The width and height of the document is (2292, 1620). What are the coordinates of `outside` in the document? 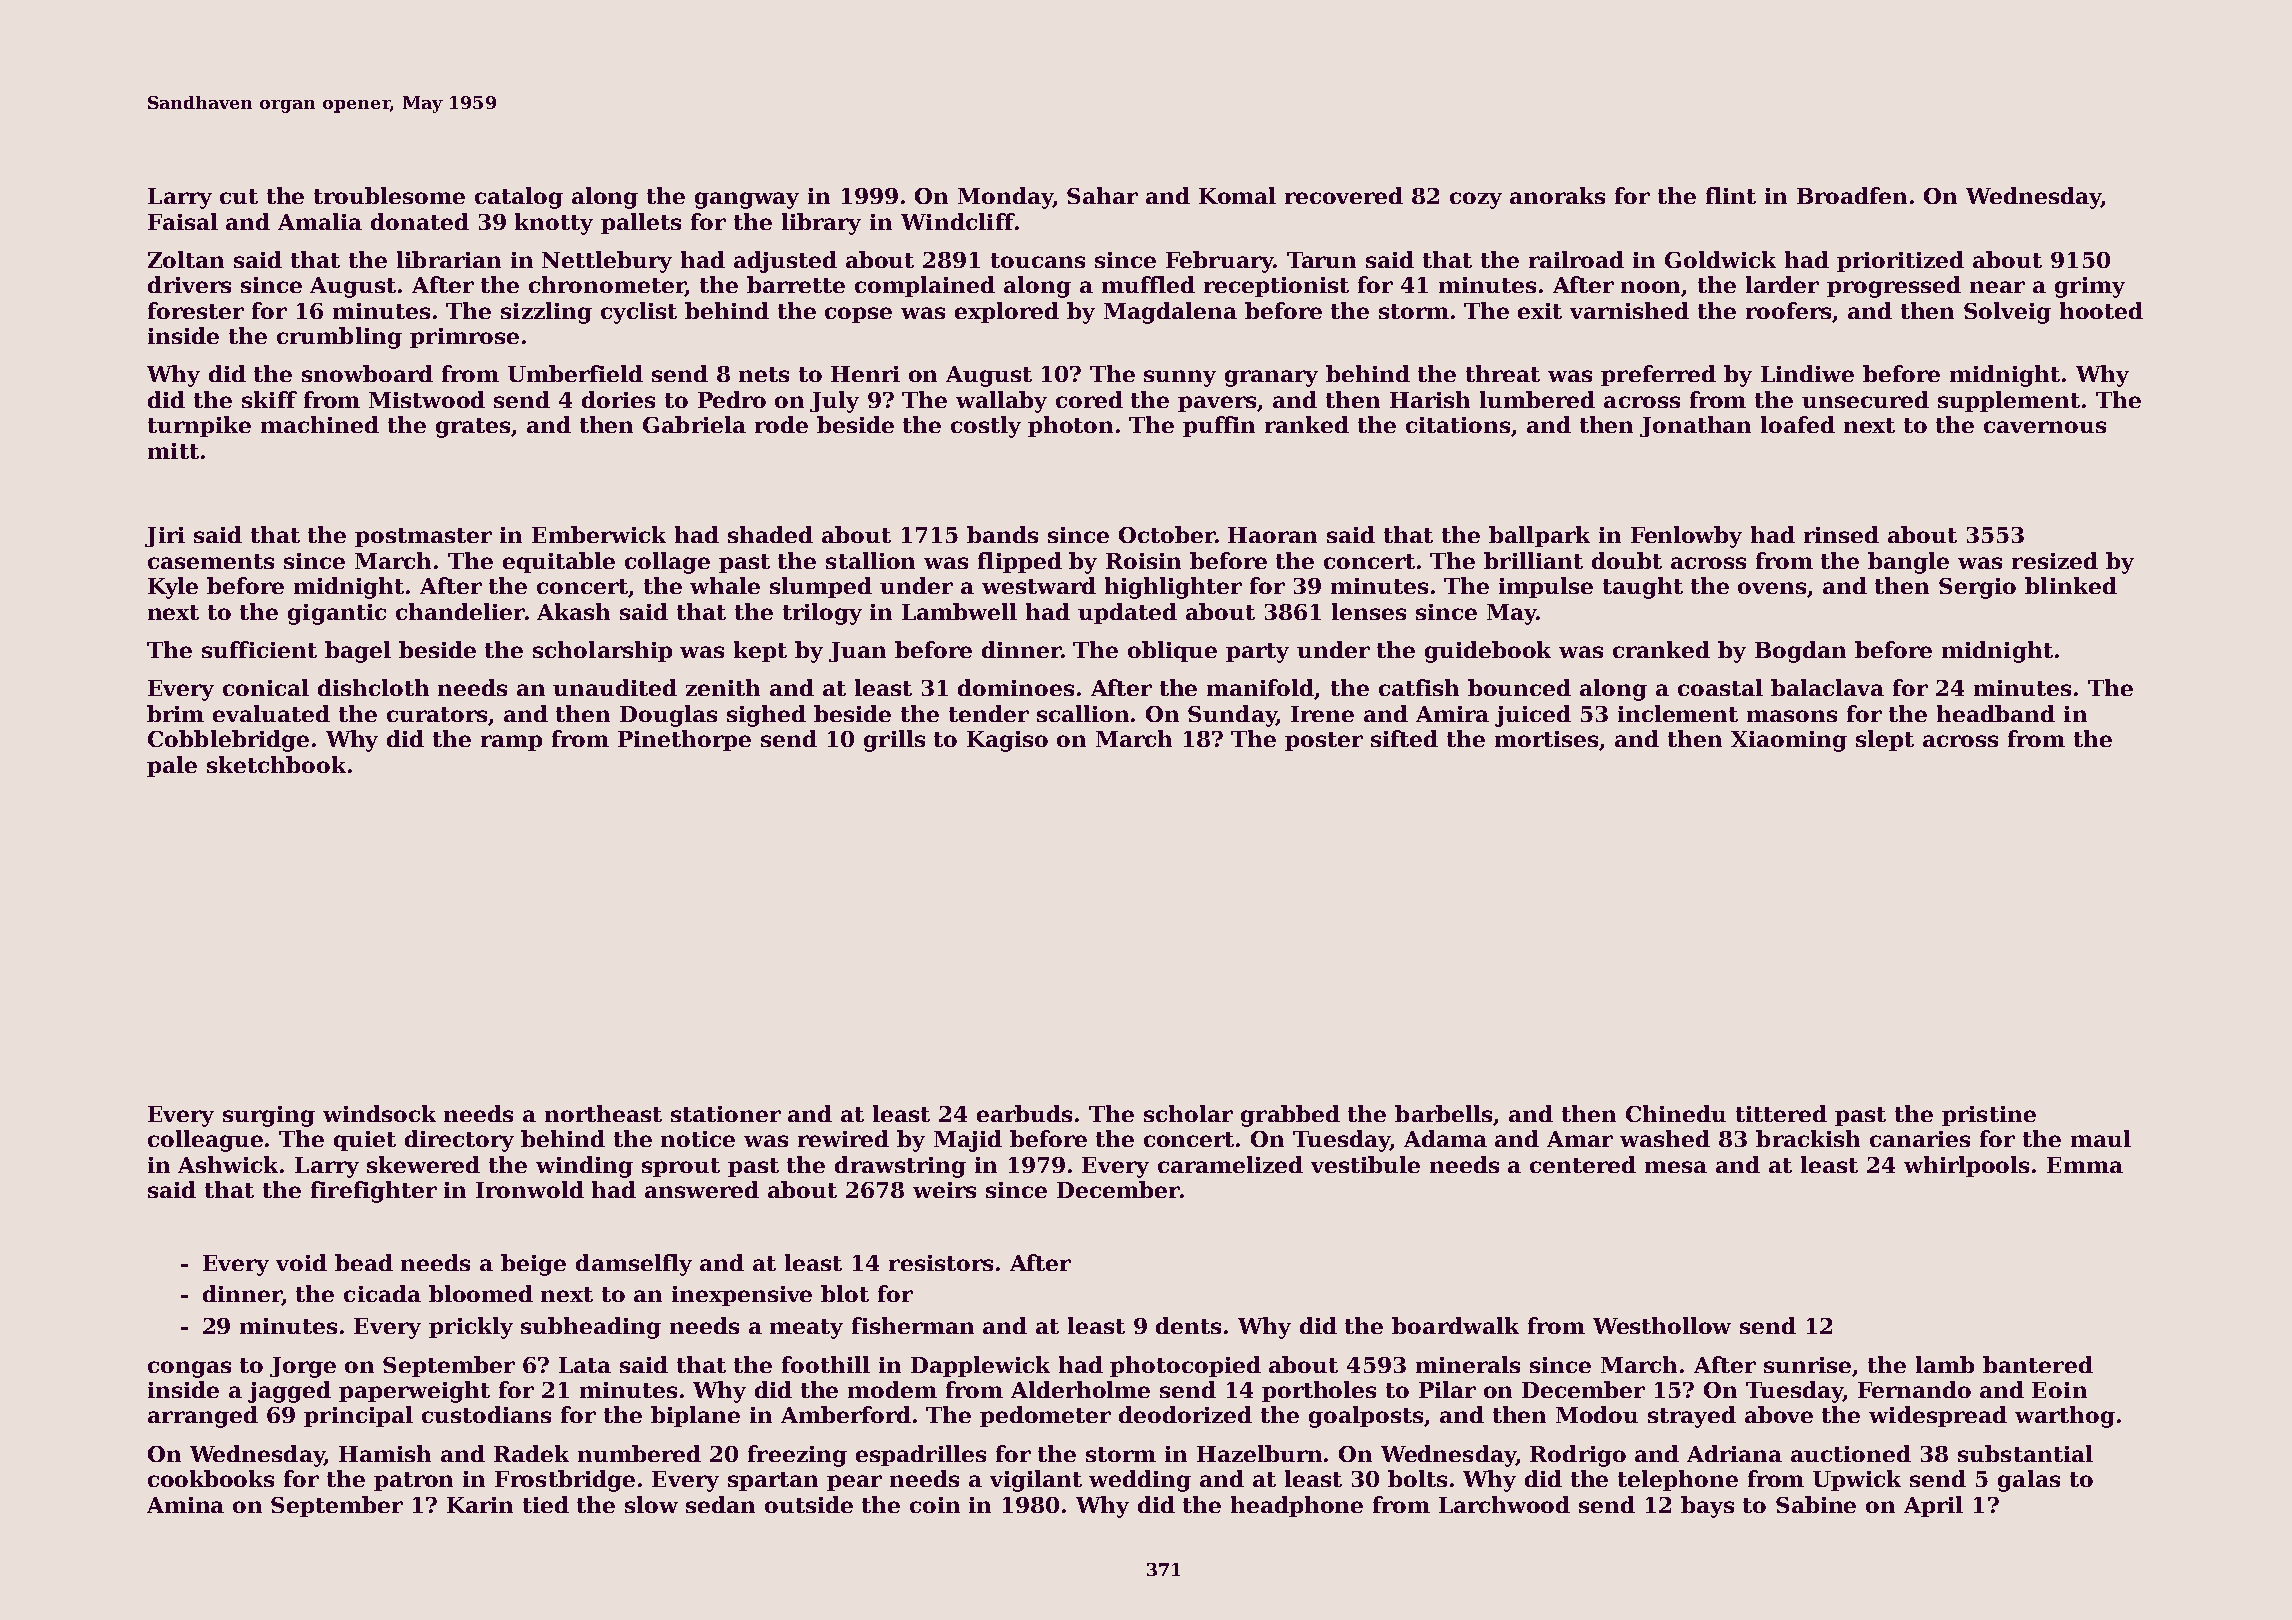 It's located at (809, 1504).
